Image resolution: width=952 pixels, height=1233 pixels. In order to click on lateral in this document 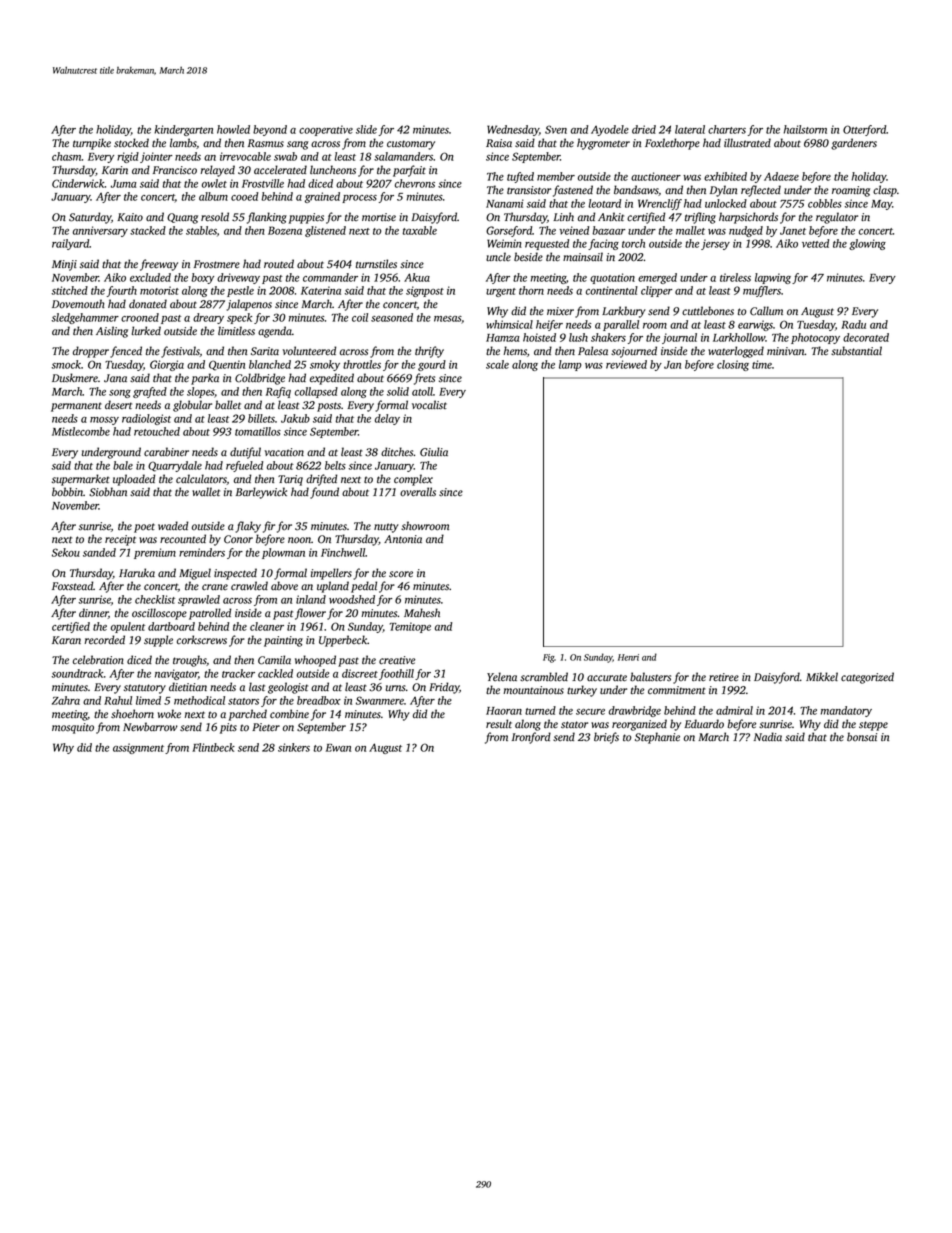, I will do `click(690, 129)`.
